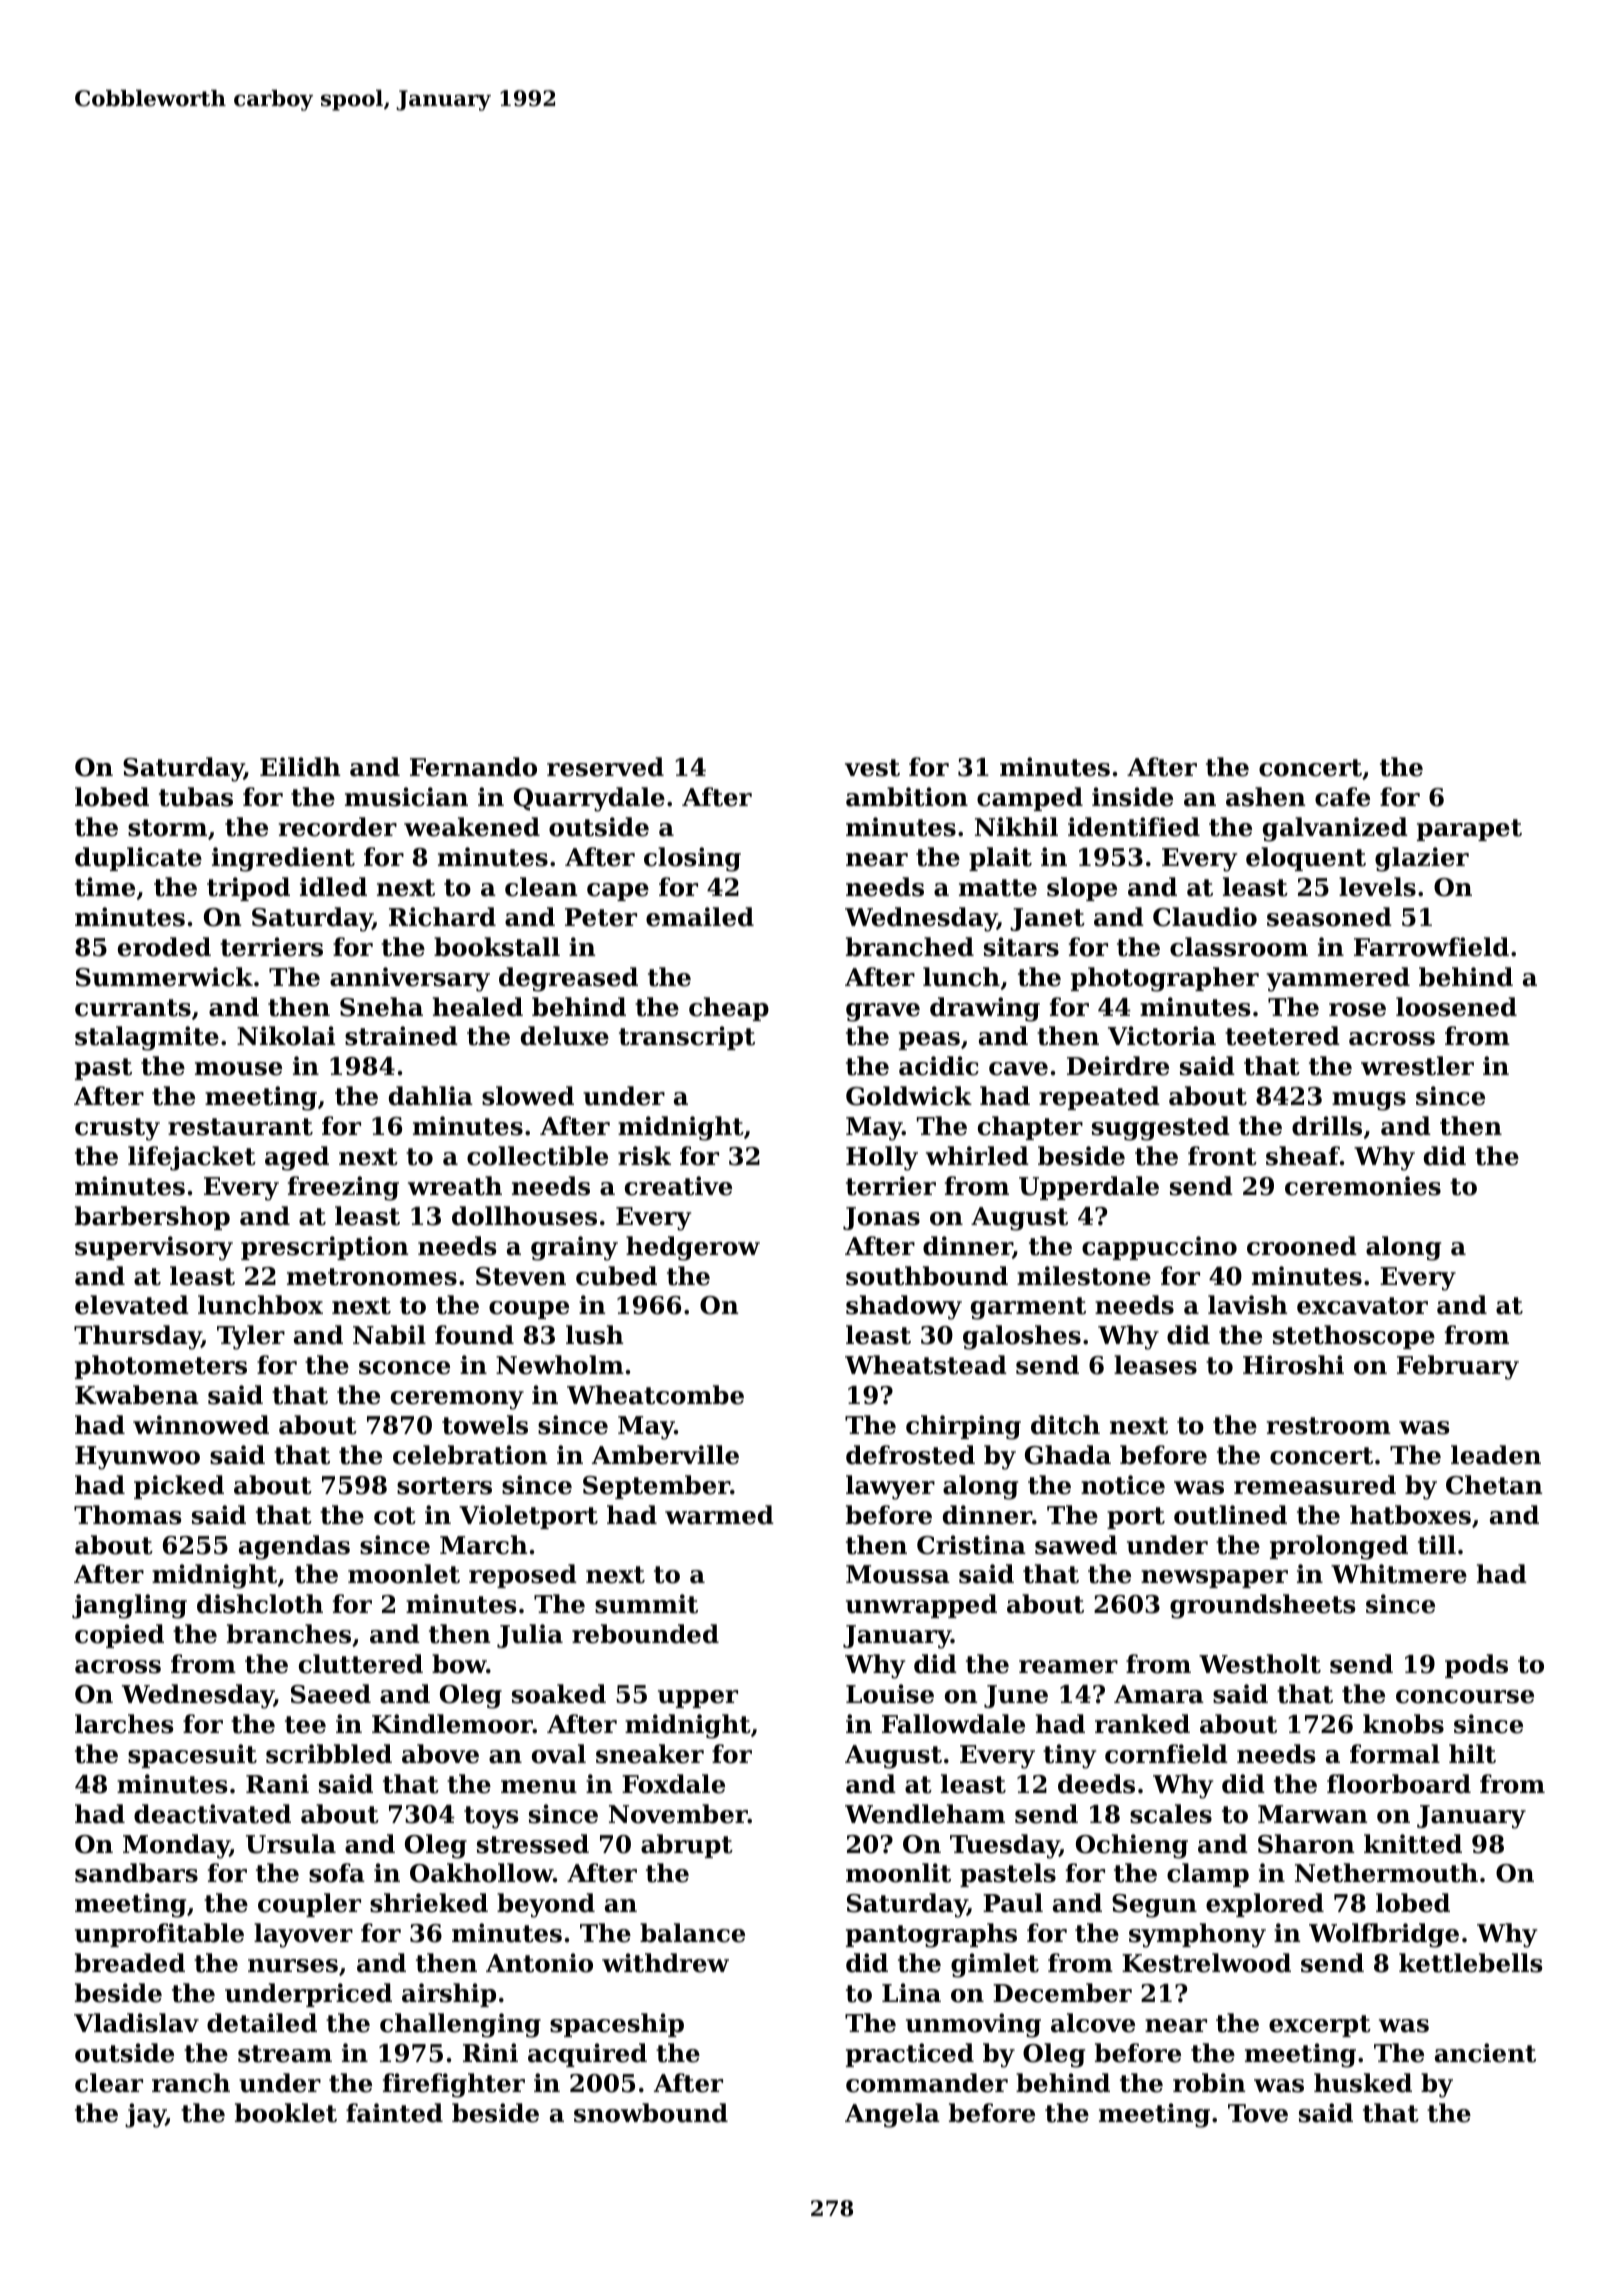 The width and height of the screenshot is (1620, 2292). I want to click on grainy, so click(574, 1248).
